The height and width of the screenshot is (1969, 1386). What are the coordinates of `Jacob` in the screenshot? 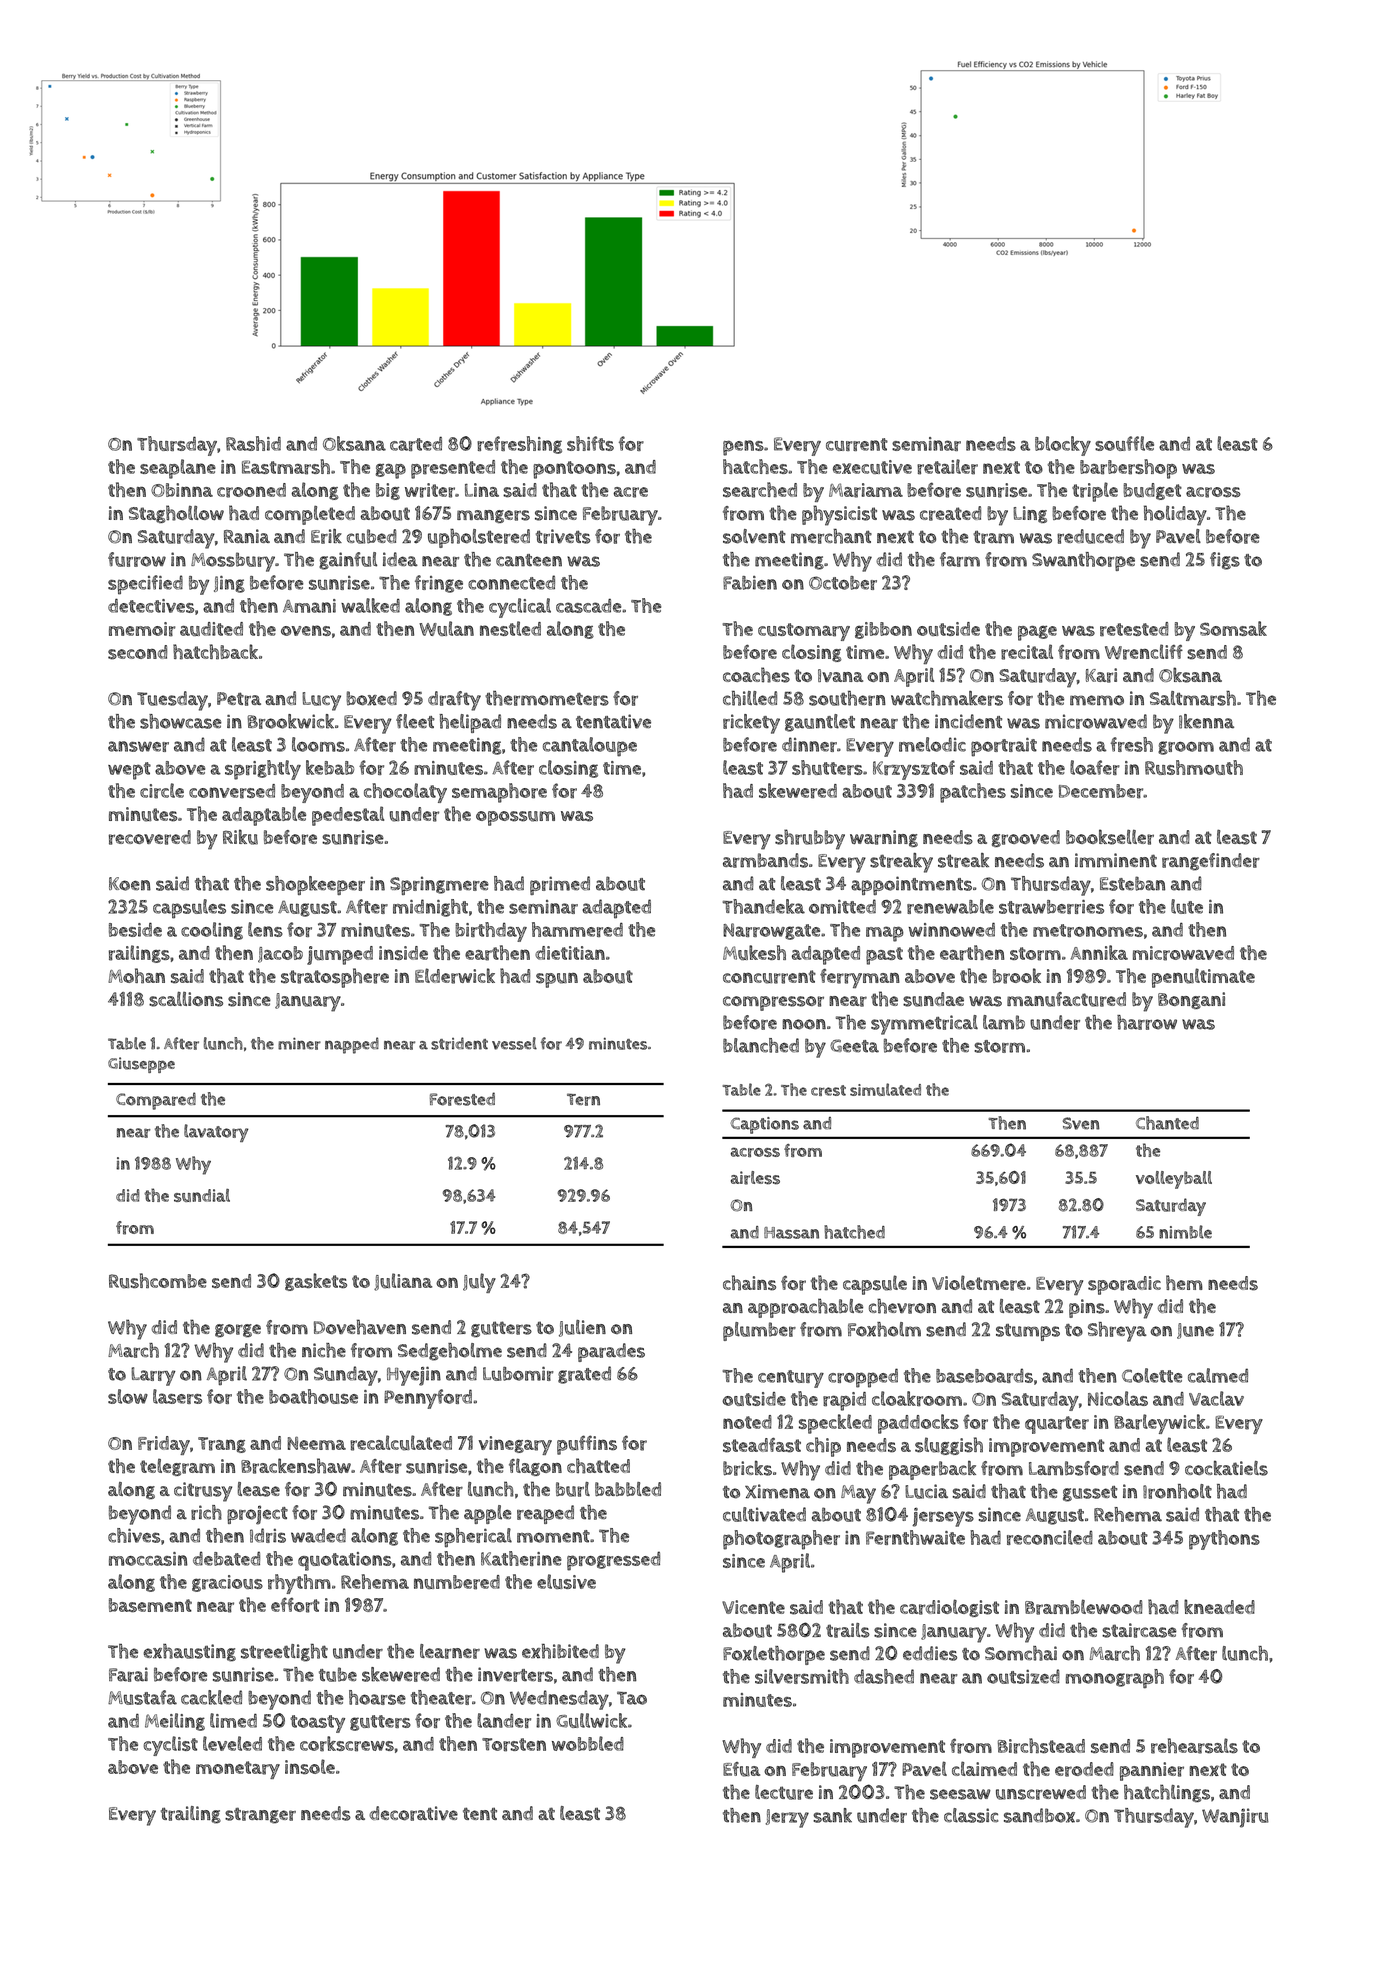 It's located at (280, 954).
